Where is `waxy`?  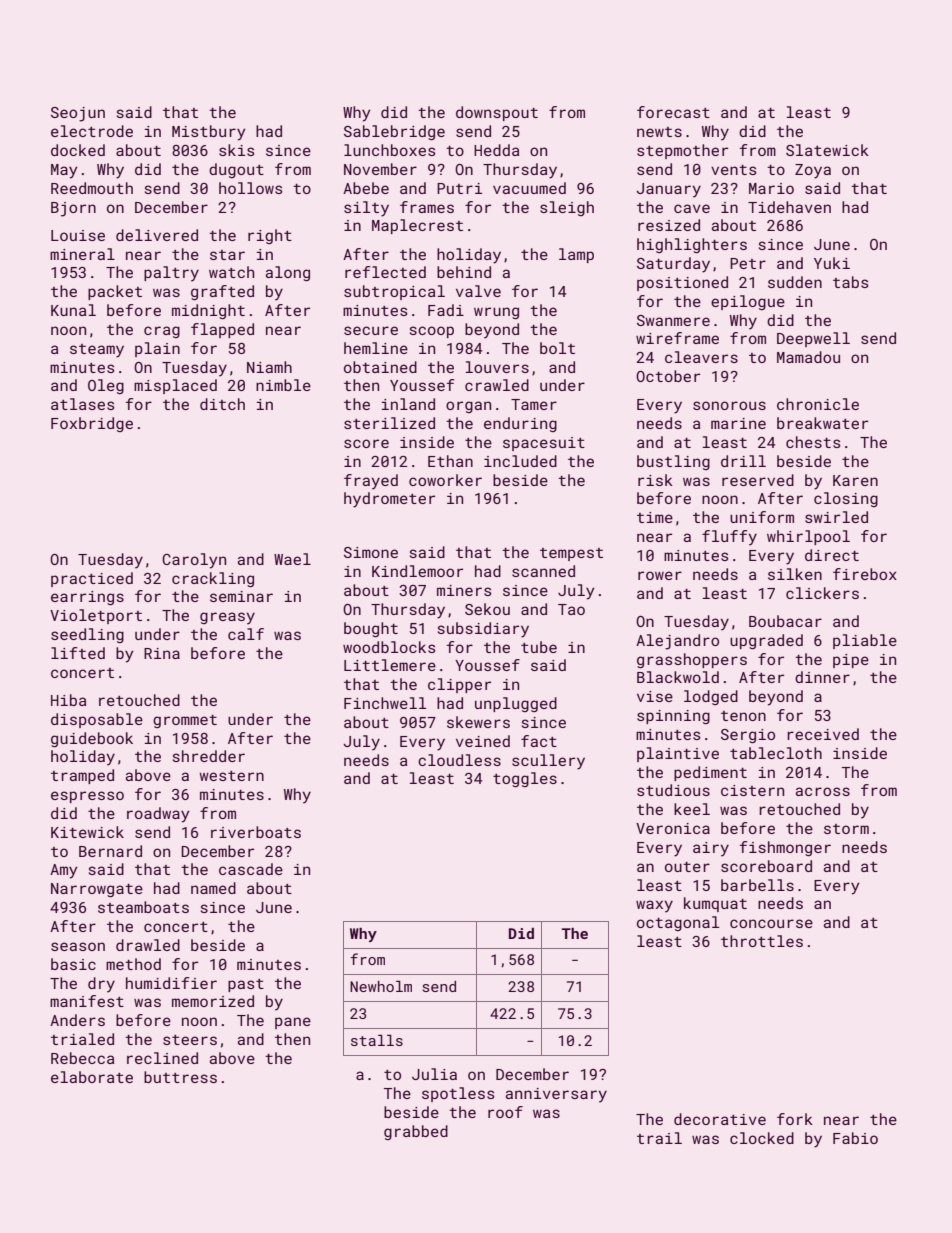
waxy is located at coordinates (654, 906).
